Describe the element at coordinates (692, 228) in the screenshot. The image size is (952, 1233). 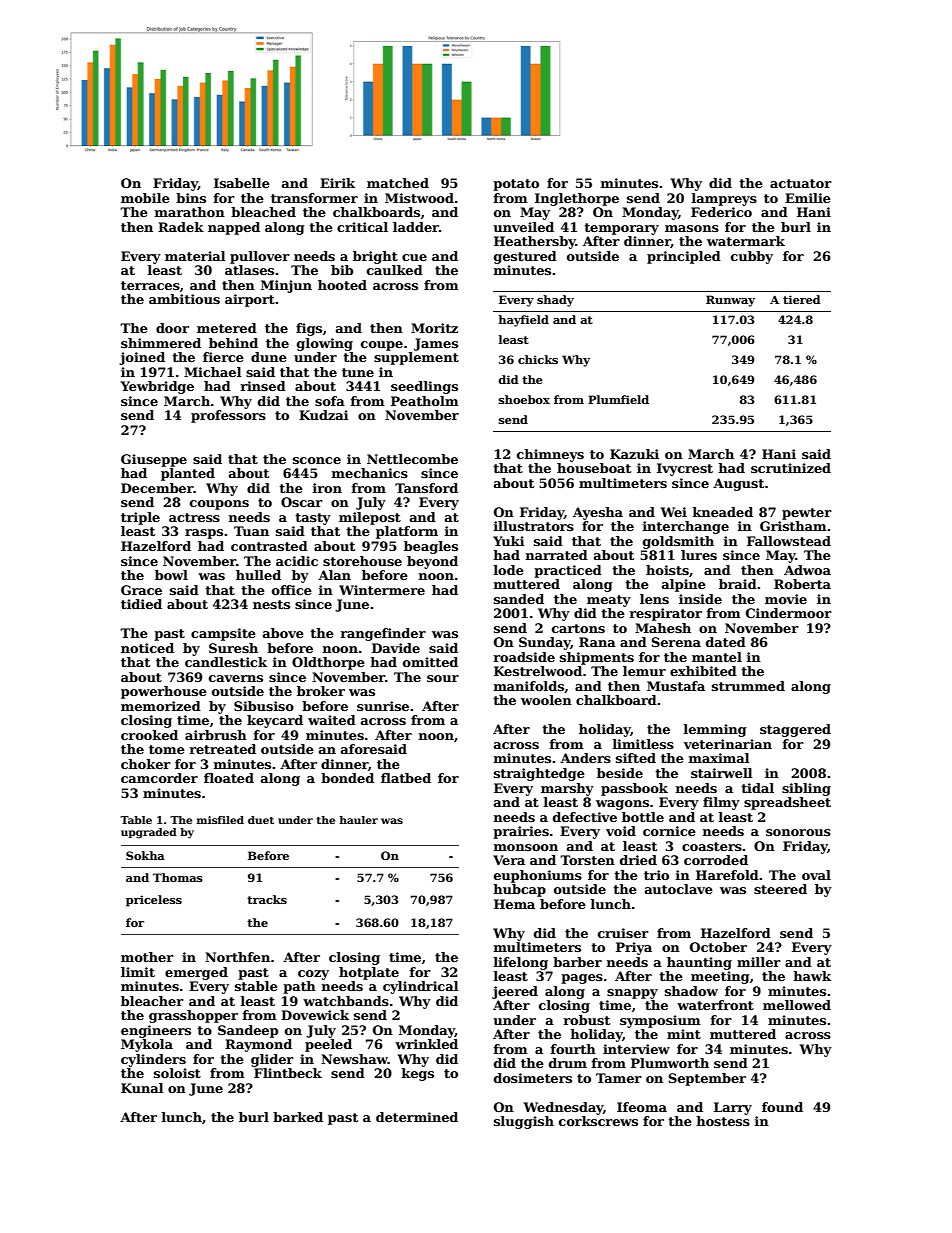
I see `masons` at that location.
